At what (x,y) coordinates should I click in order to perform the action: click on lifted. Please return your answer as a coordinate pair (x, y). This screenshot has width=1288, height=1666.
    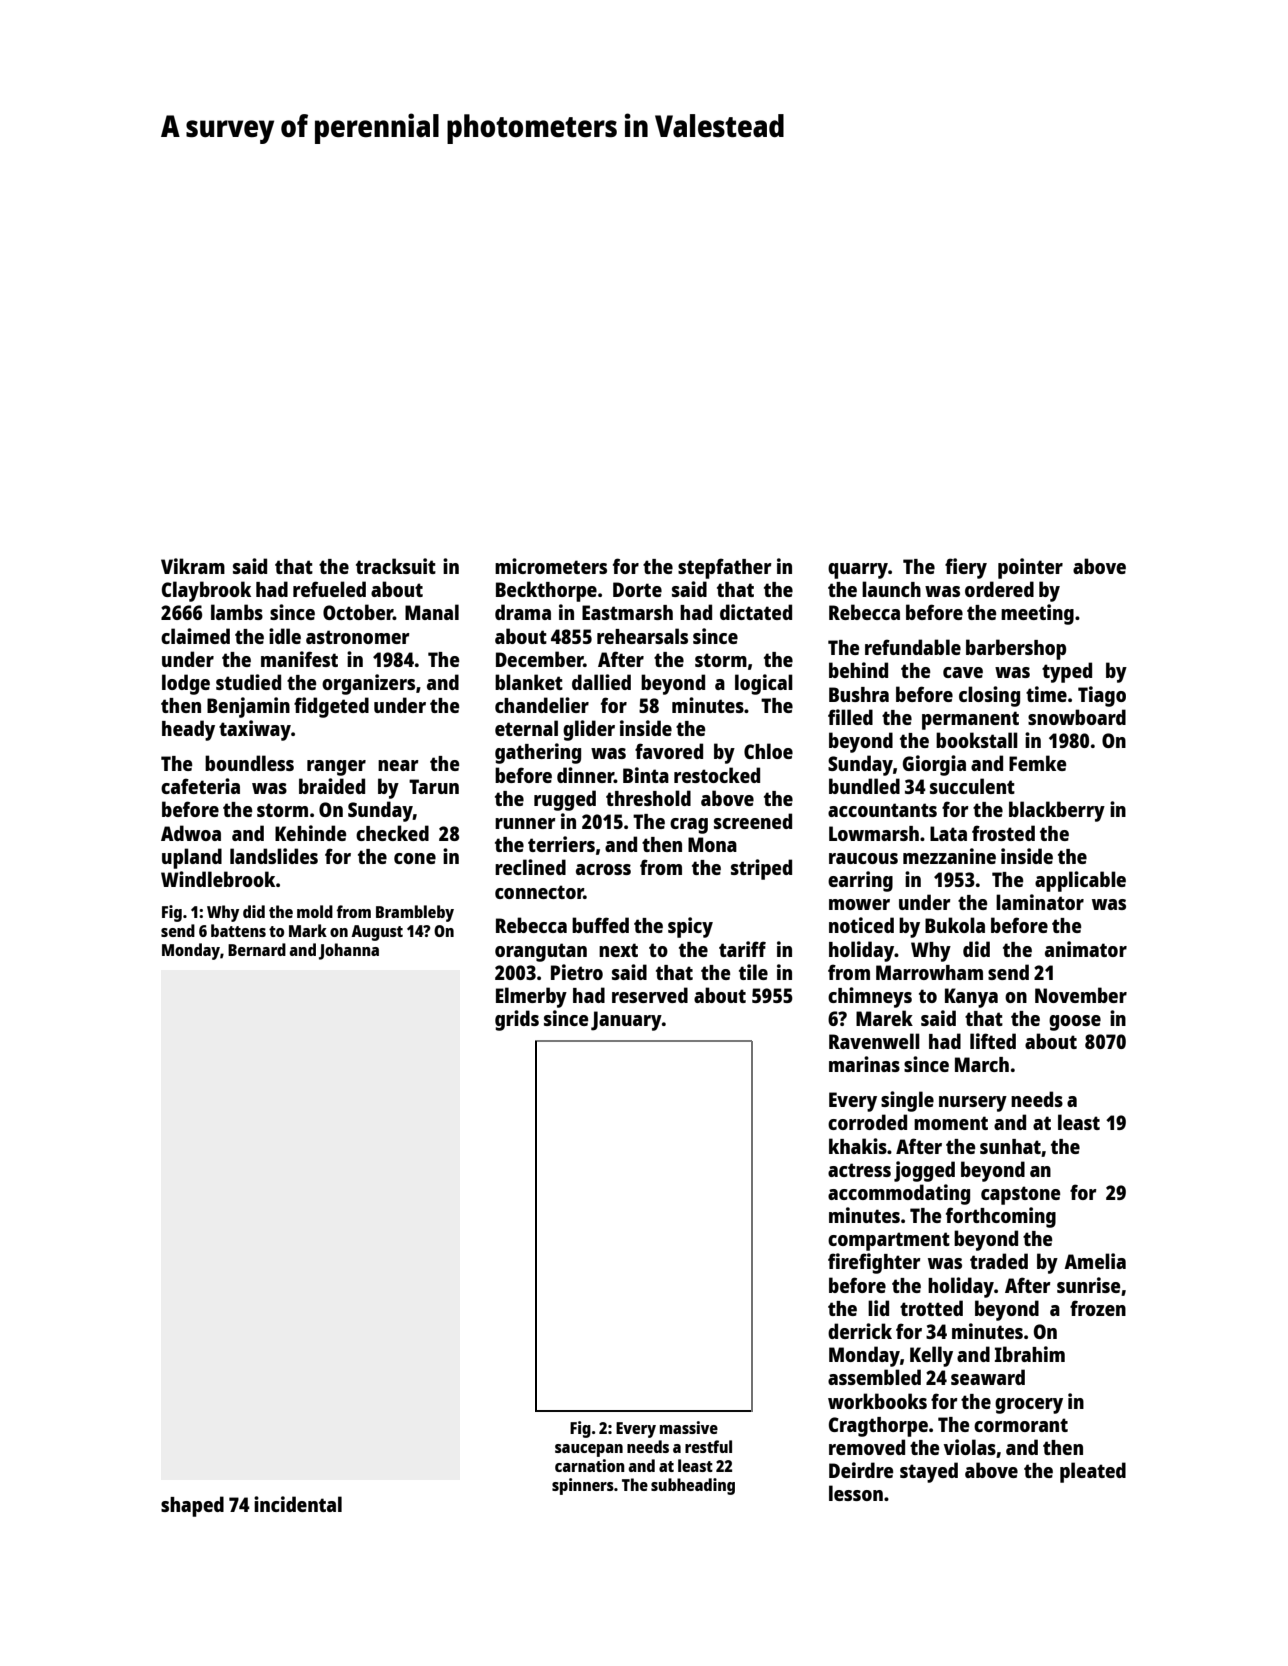
    Looking at the image, I should click on (993, 1041).
